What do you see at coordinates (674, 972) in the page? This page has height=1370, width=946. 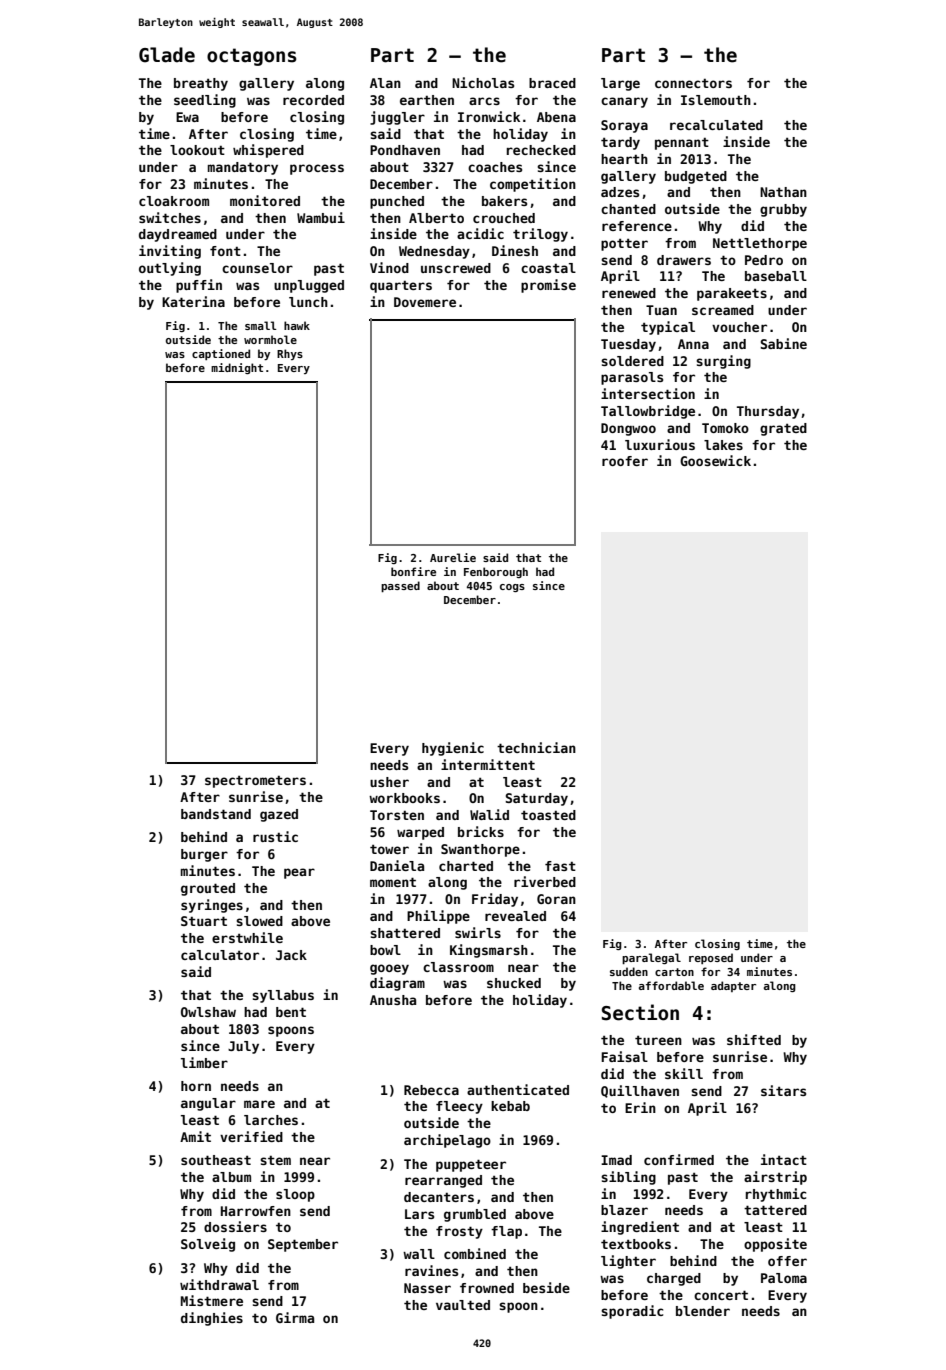 I see `carton` at bounding box center [674, 972].
